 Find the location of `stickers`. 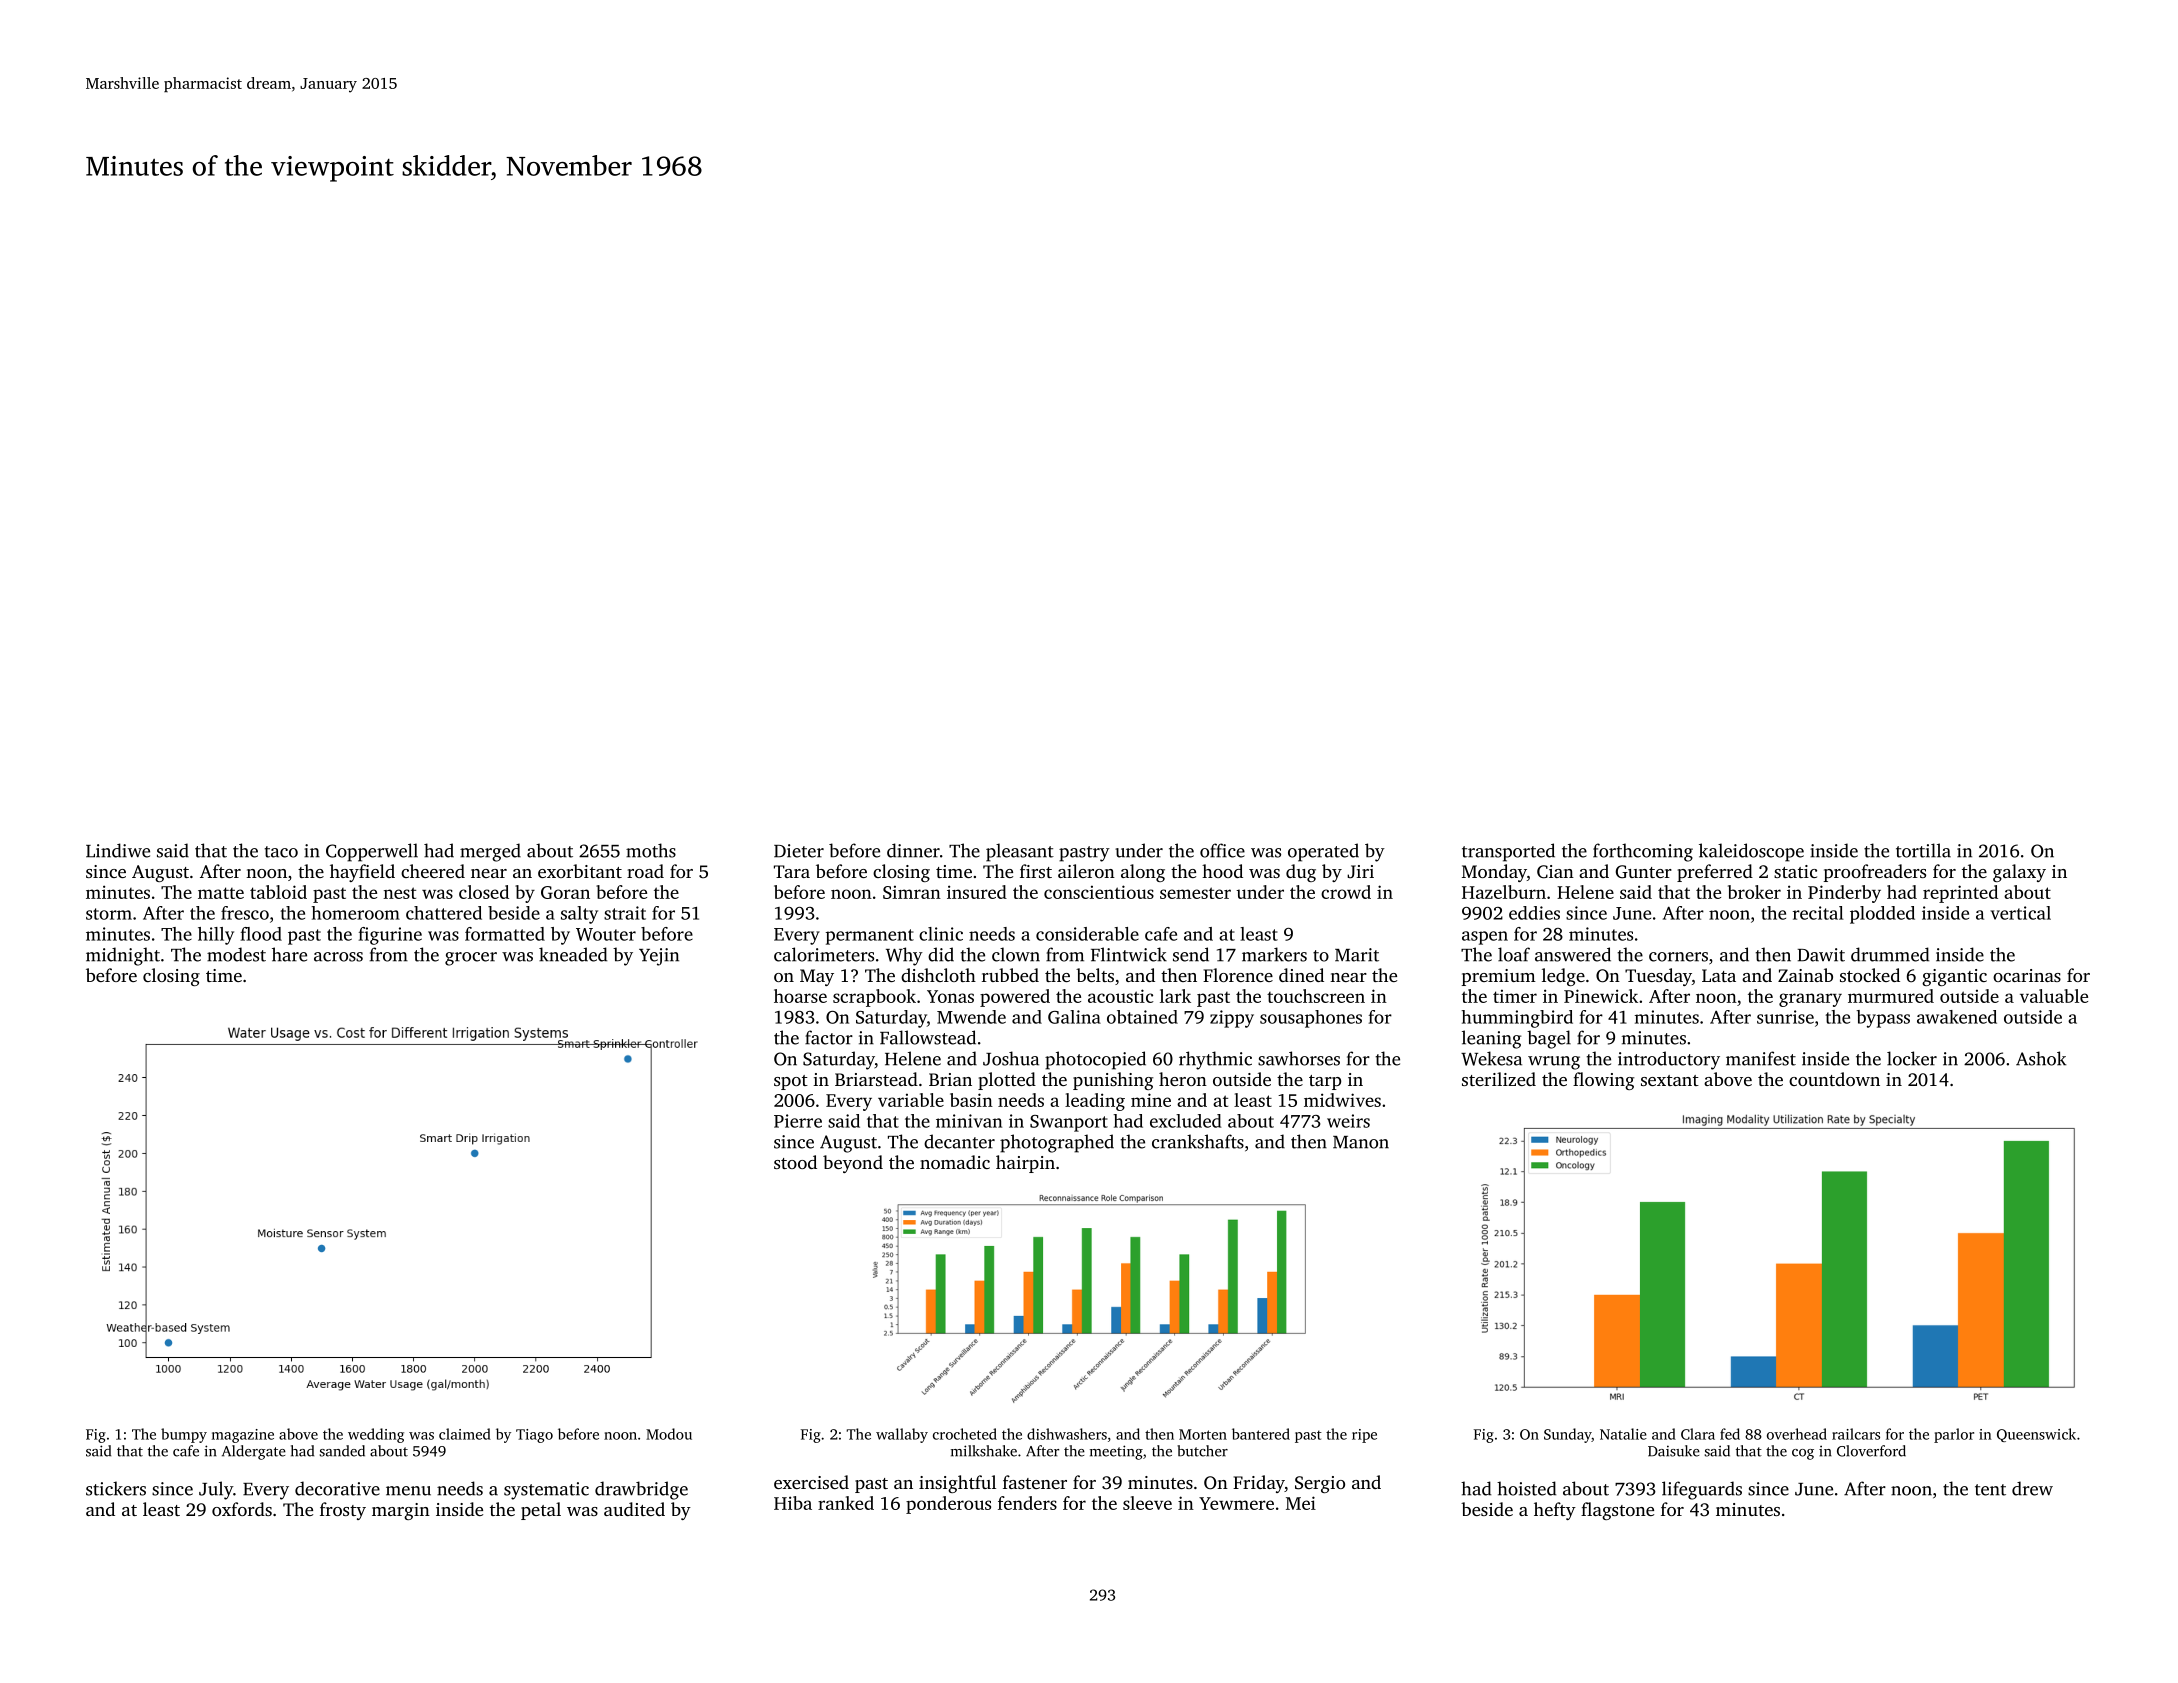

stickers is located at coordinates (116, 1488).
